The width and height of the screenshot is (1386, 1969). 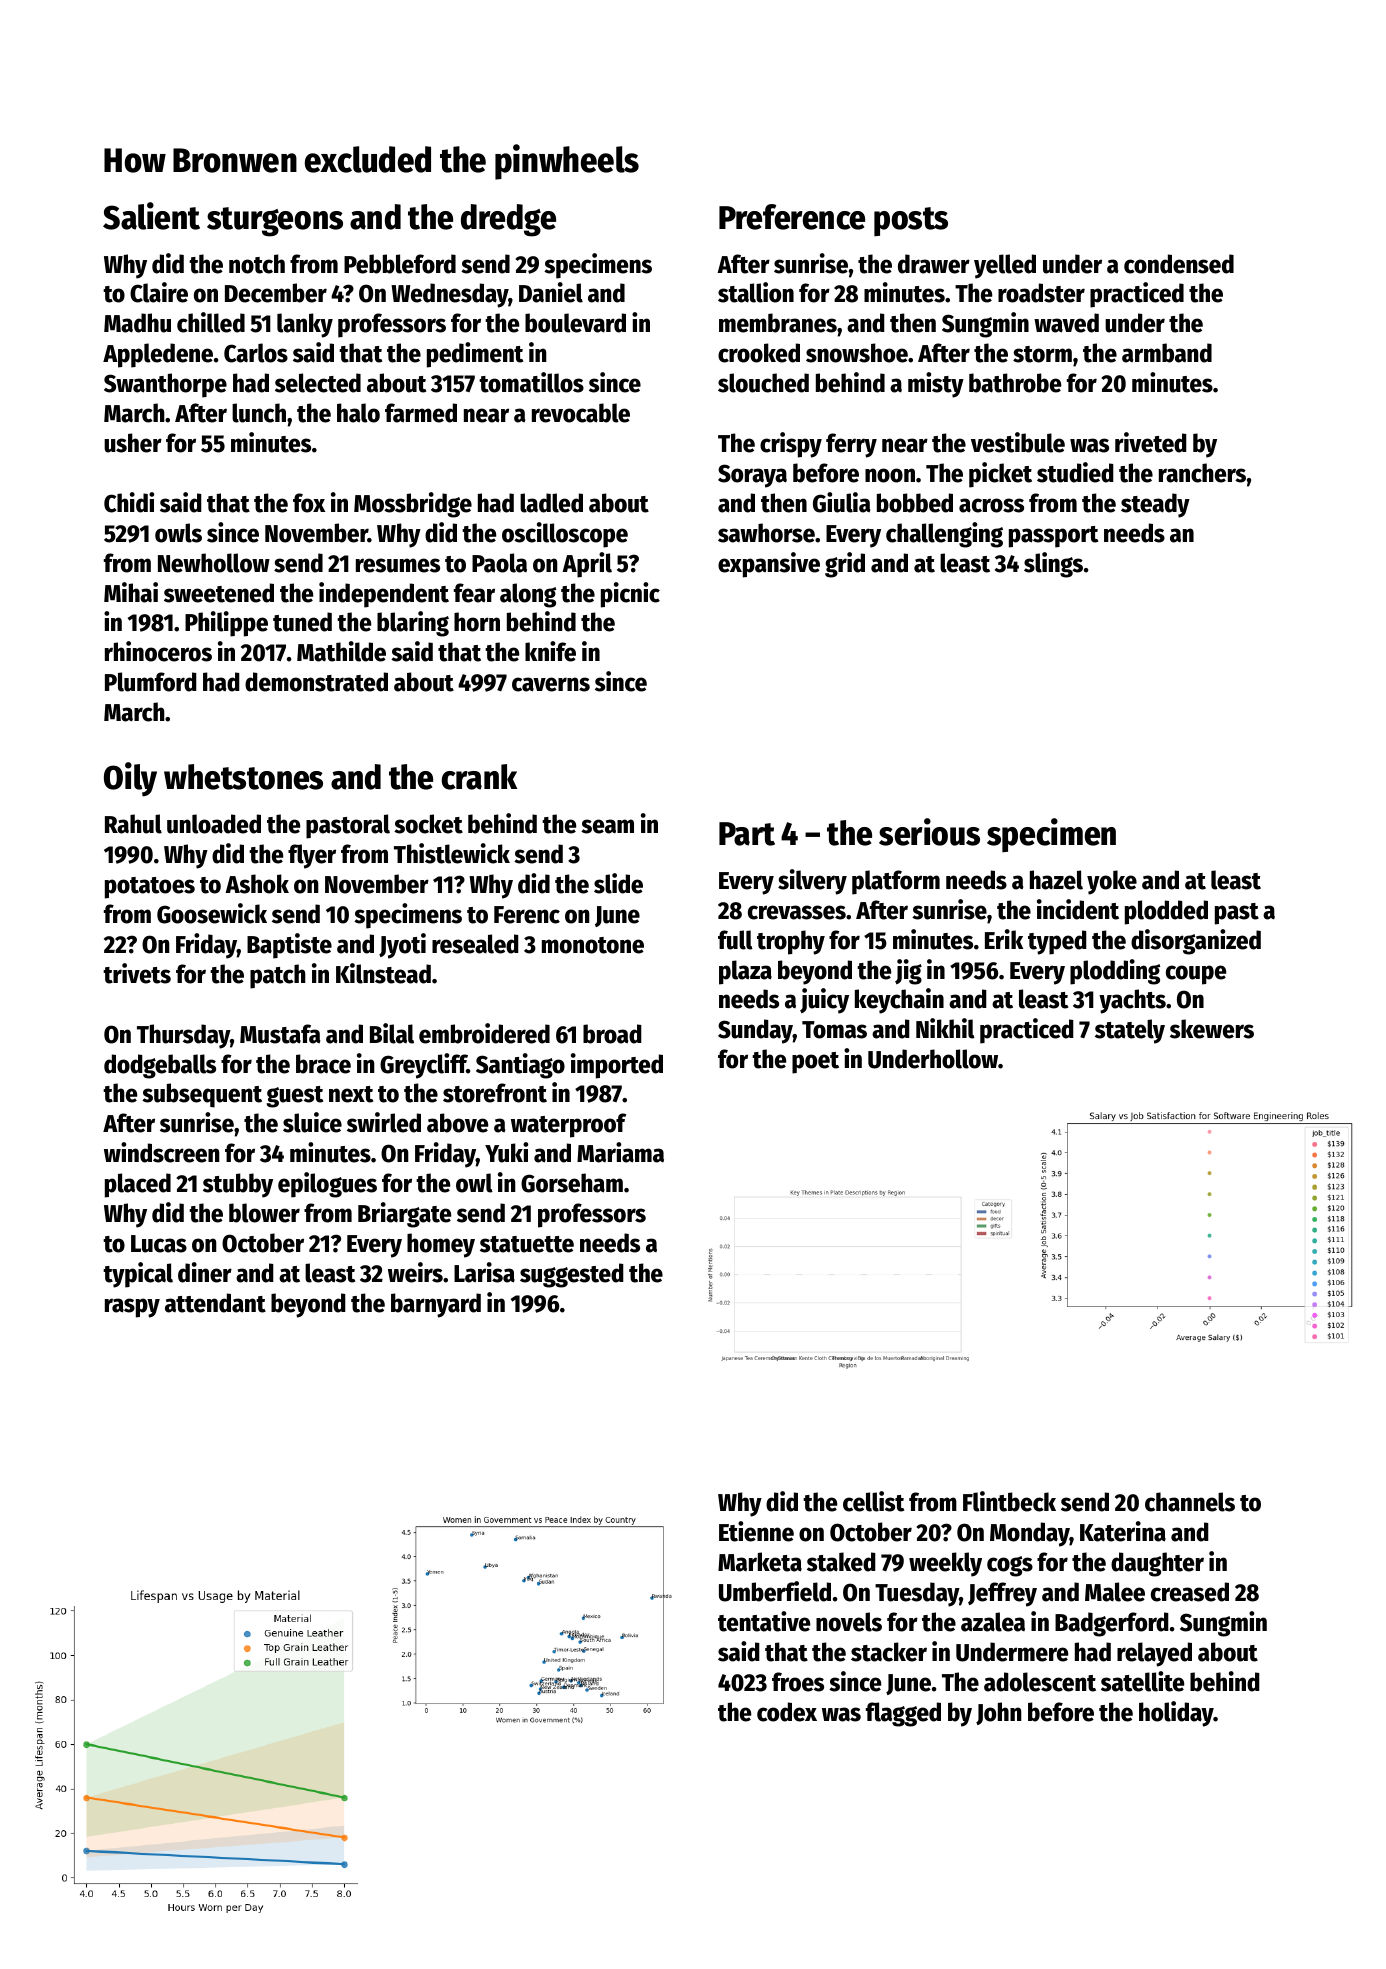 I want to click on codex, so click(x=787, y=1712).
